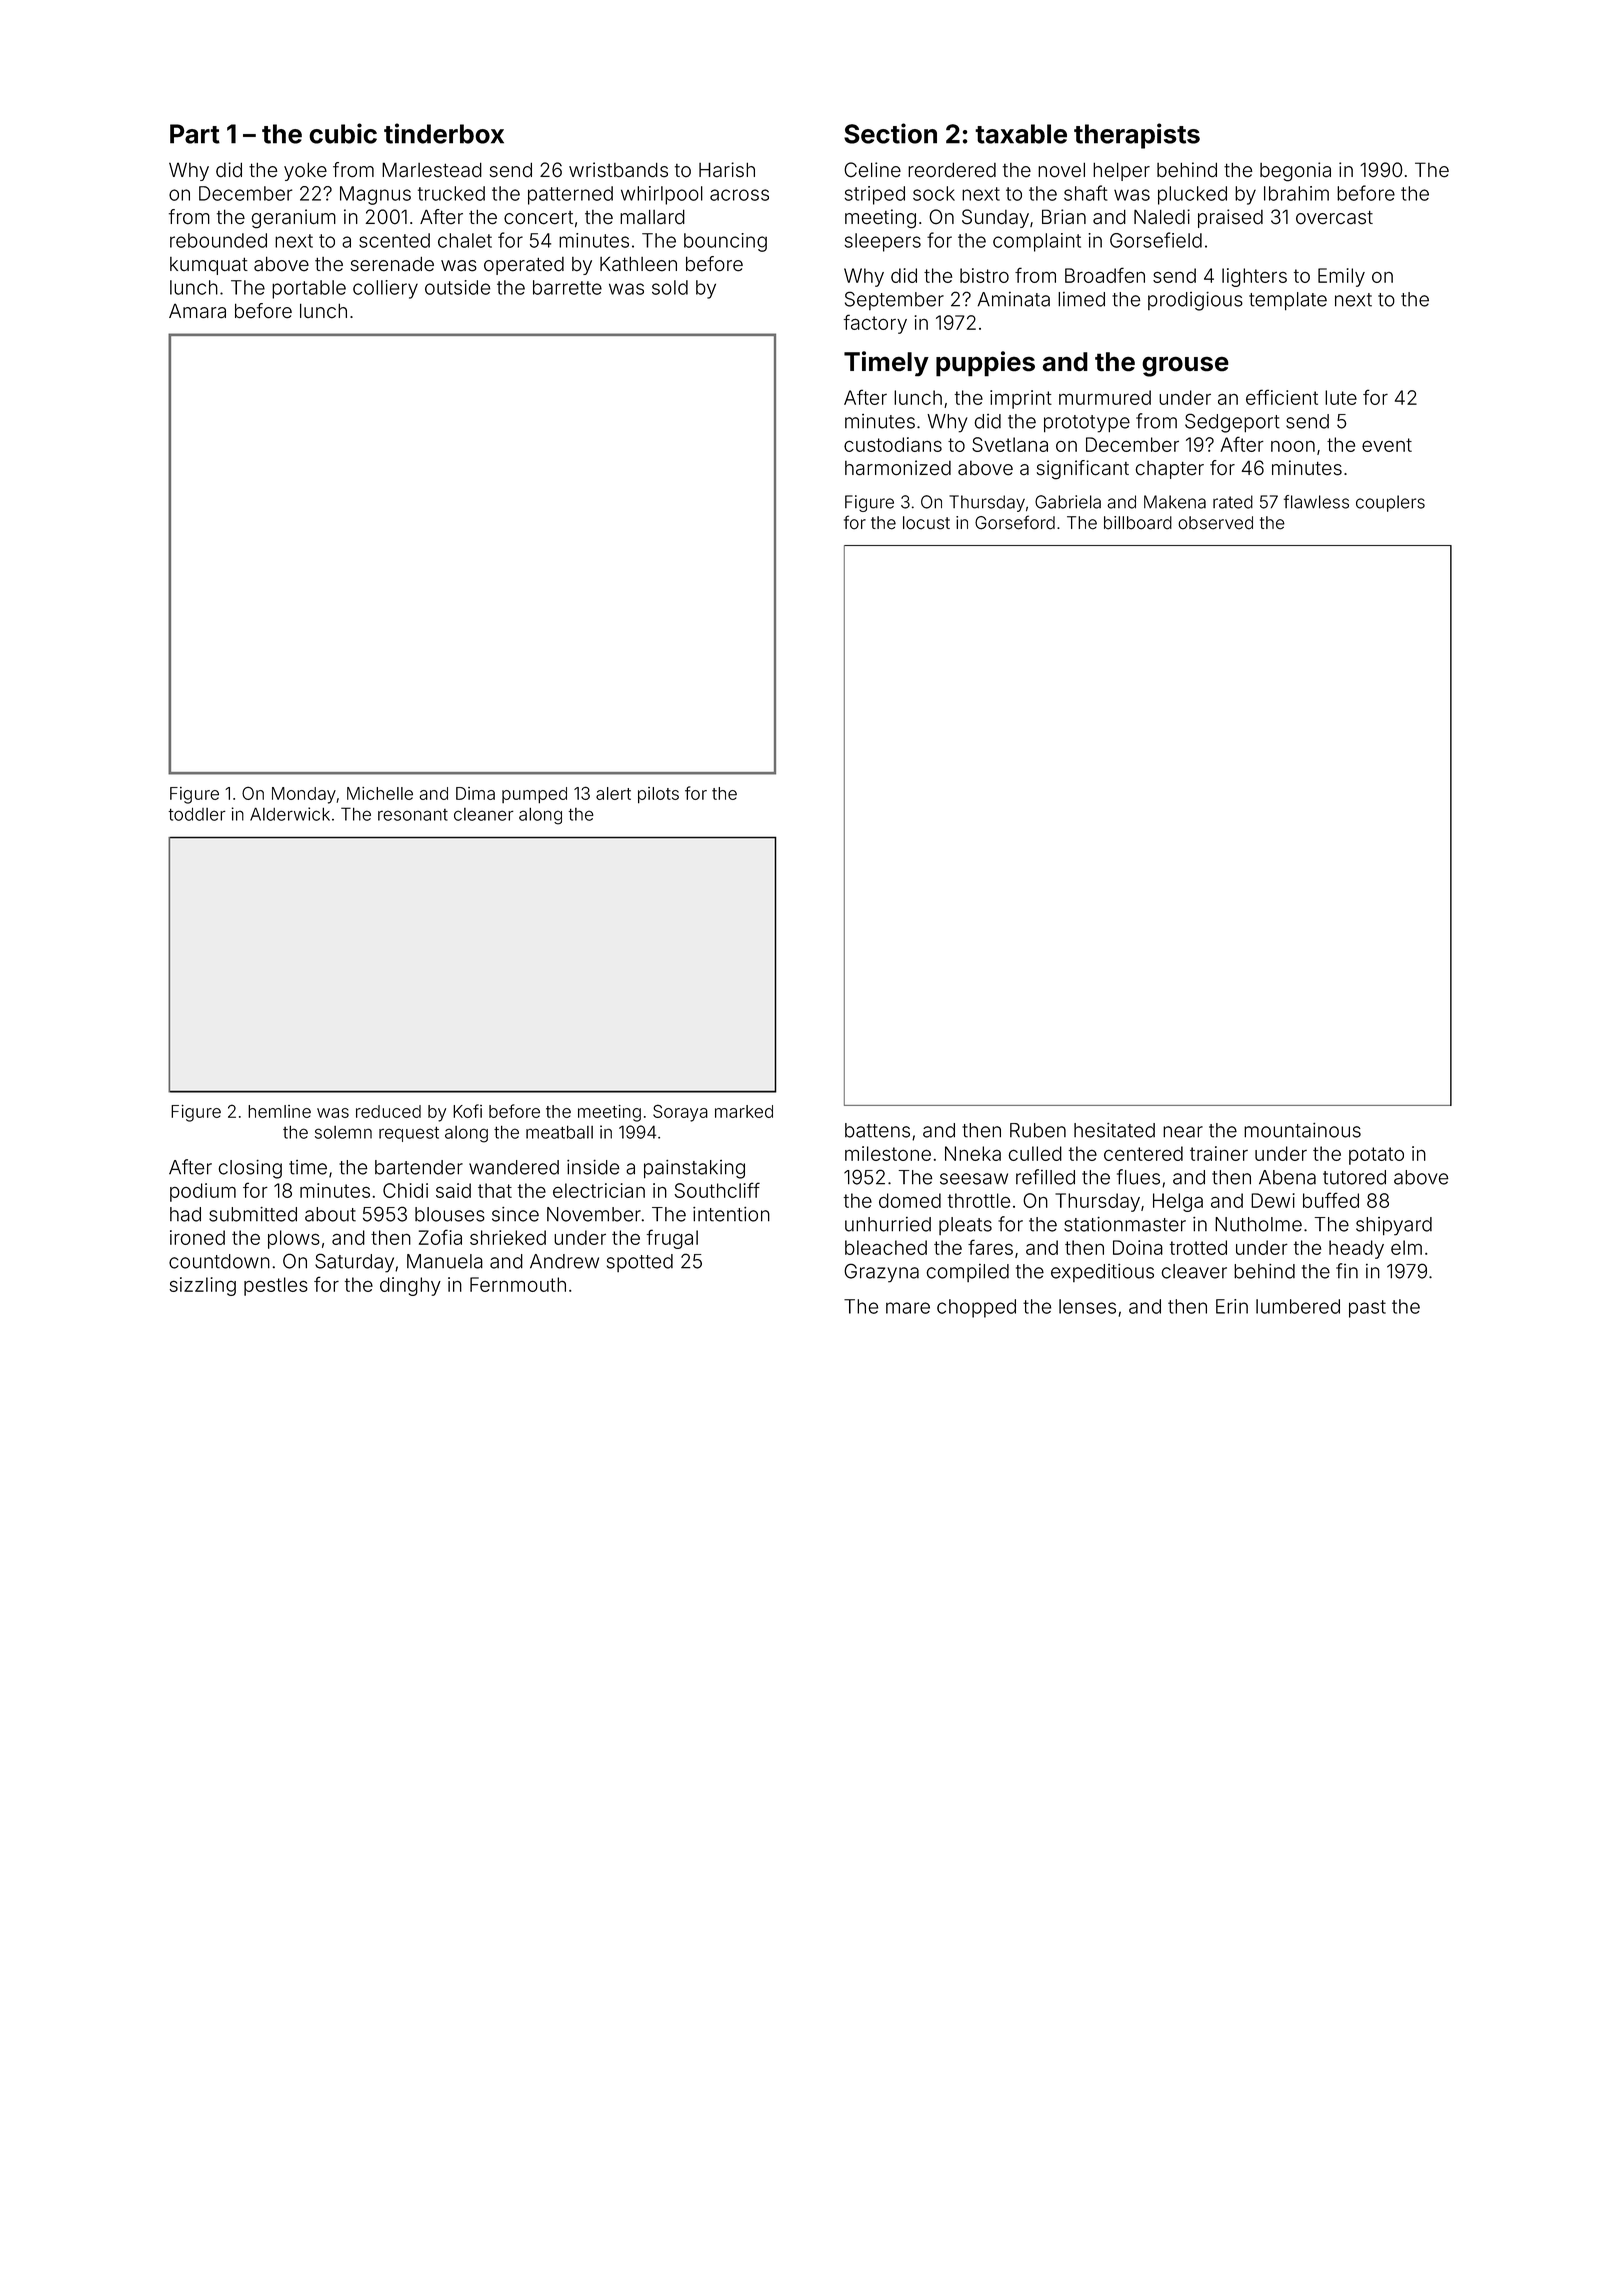 The width and height of the screenshot is (1620, 2292). I want to click on Grazyna, so click(881, 1273).
